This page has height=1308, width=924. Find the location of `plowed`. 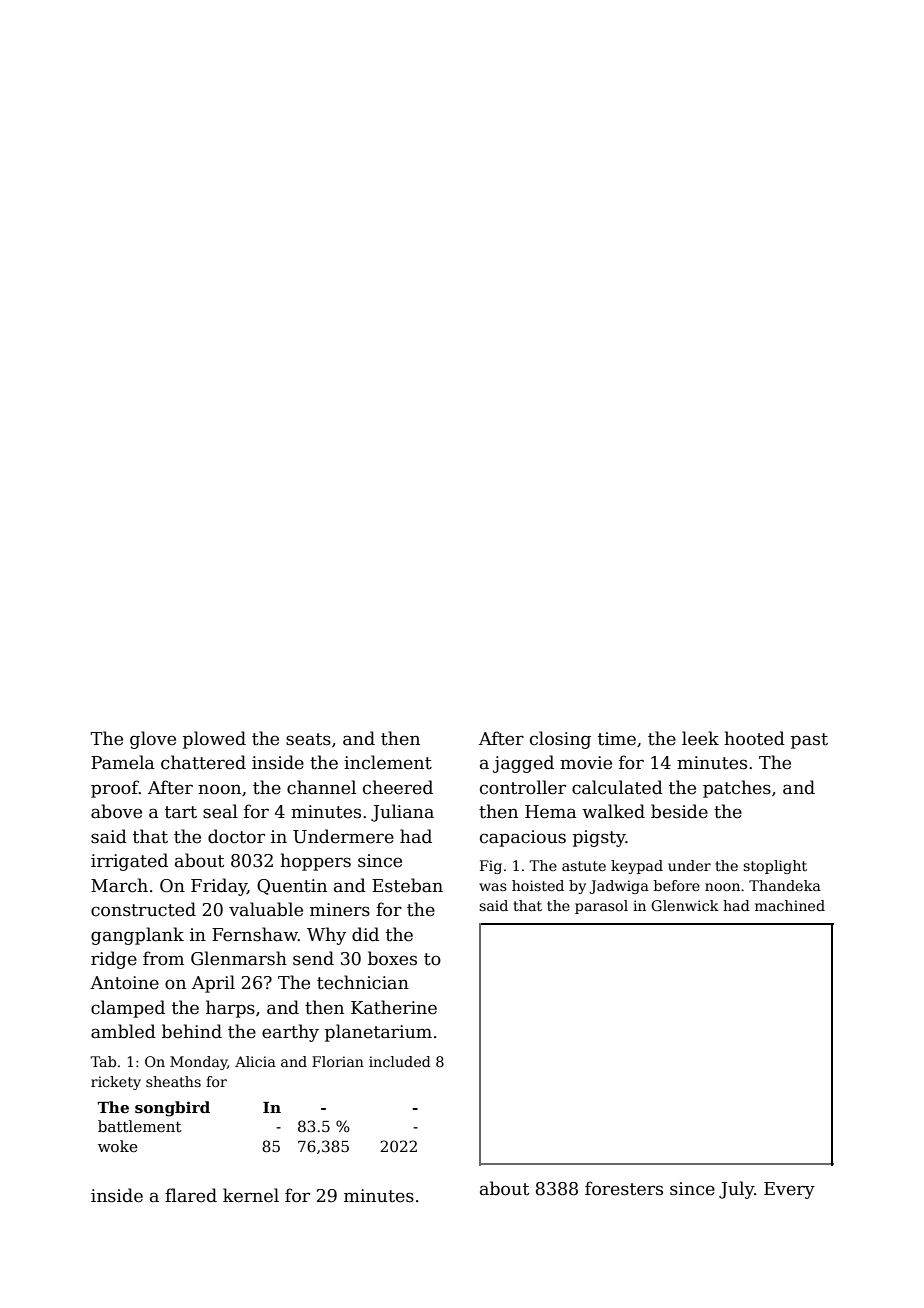

plowed is located at coordinates (214, 740).
